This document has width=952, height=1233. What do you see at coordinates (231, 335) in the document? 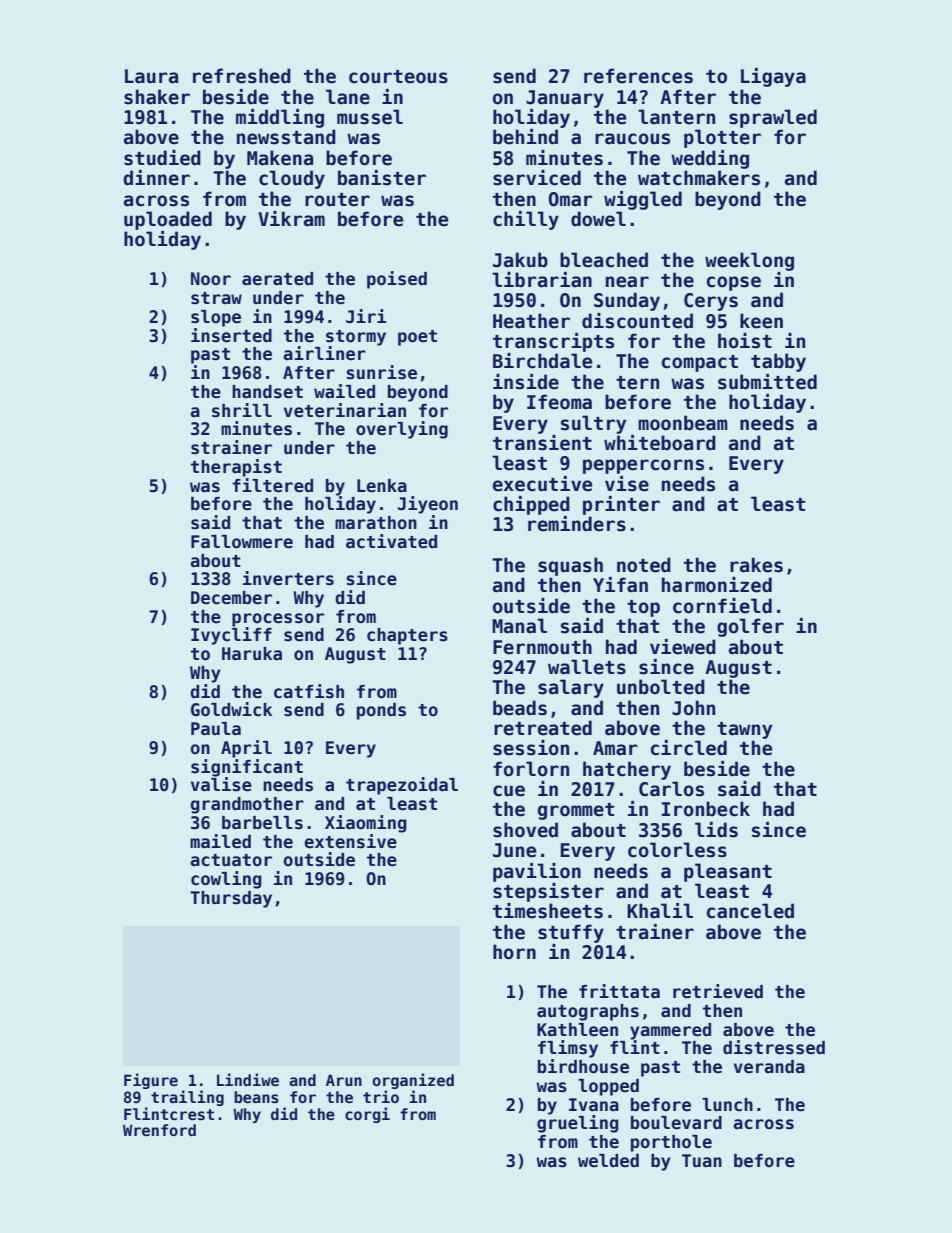
I see `inserted` at bounding box center [231, 335].
